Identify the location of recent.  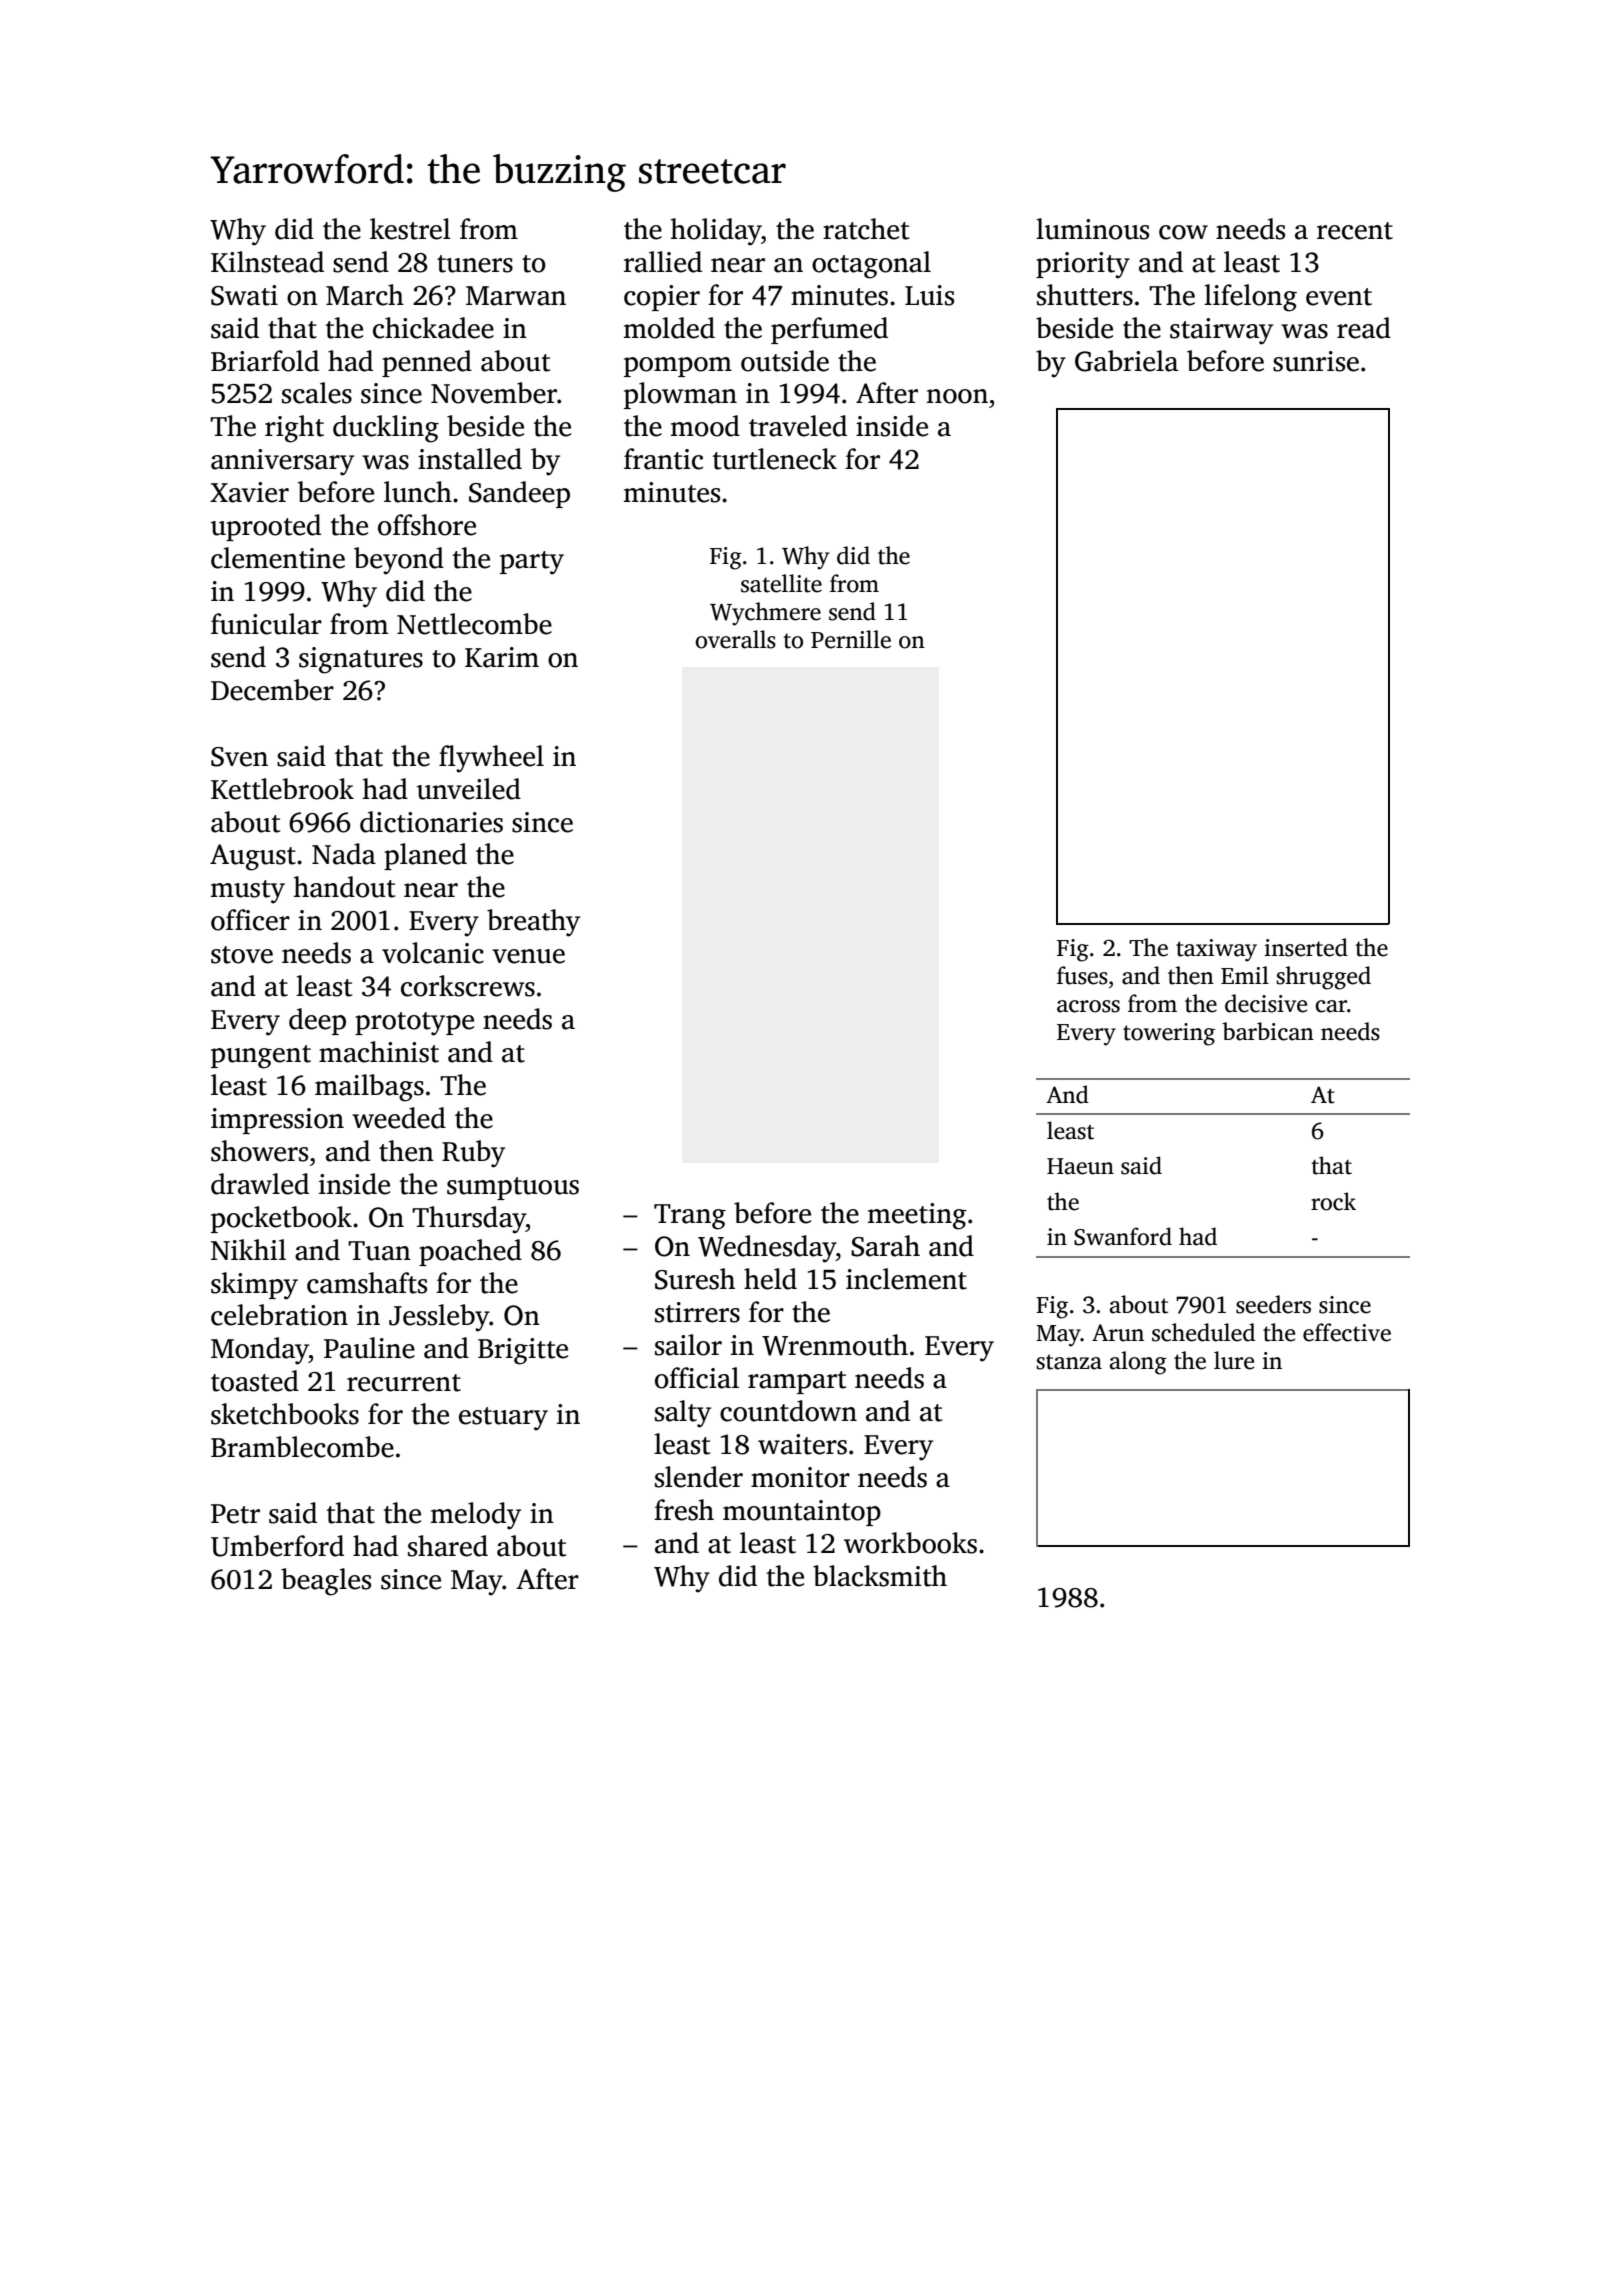
(1355, 231).
